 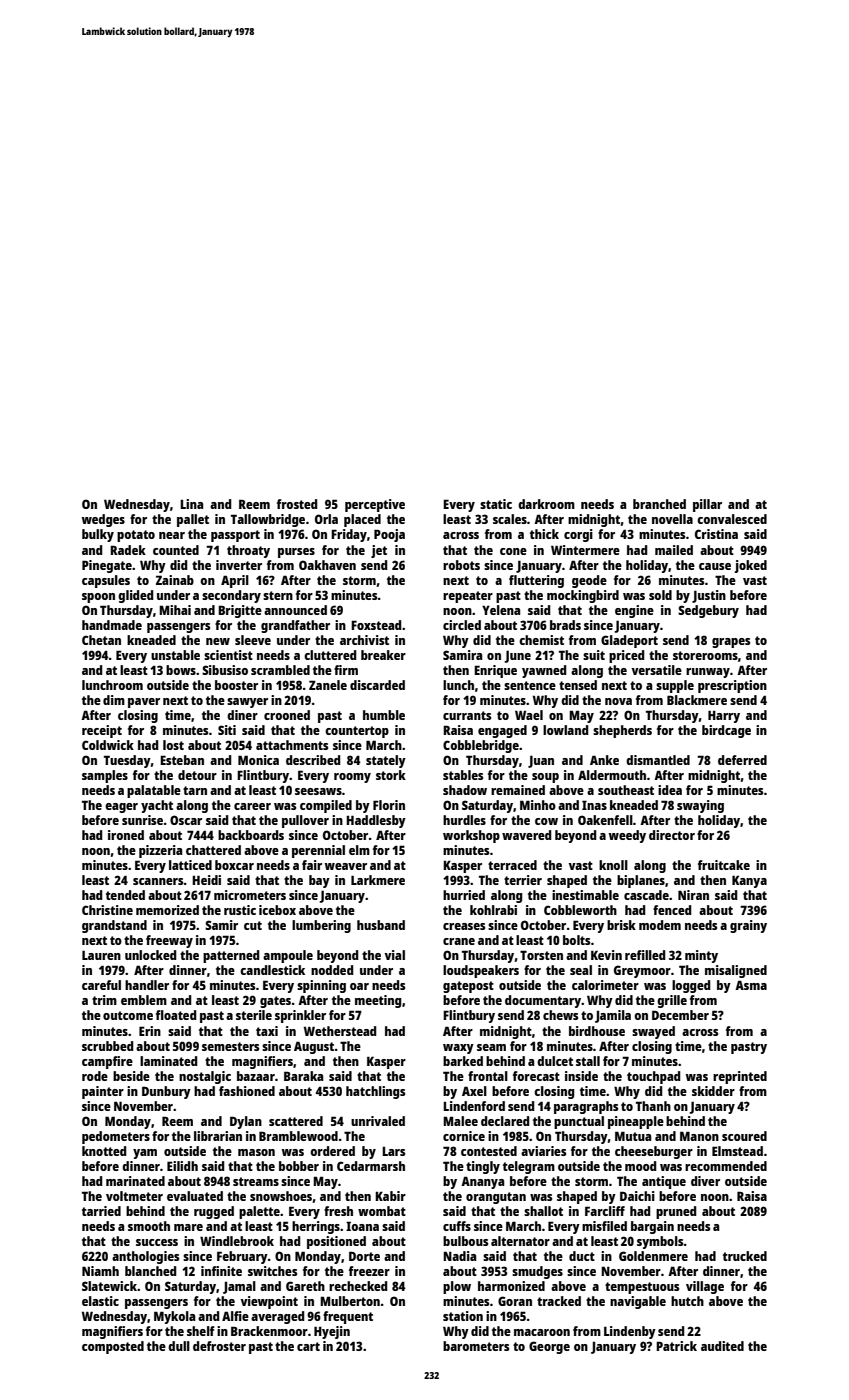 What do you see at coordinates (297, 504) in the screenshot?
I see `frosted` at bounding box center [297, 504].
